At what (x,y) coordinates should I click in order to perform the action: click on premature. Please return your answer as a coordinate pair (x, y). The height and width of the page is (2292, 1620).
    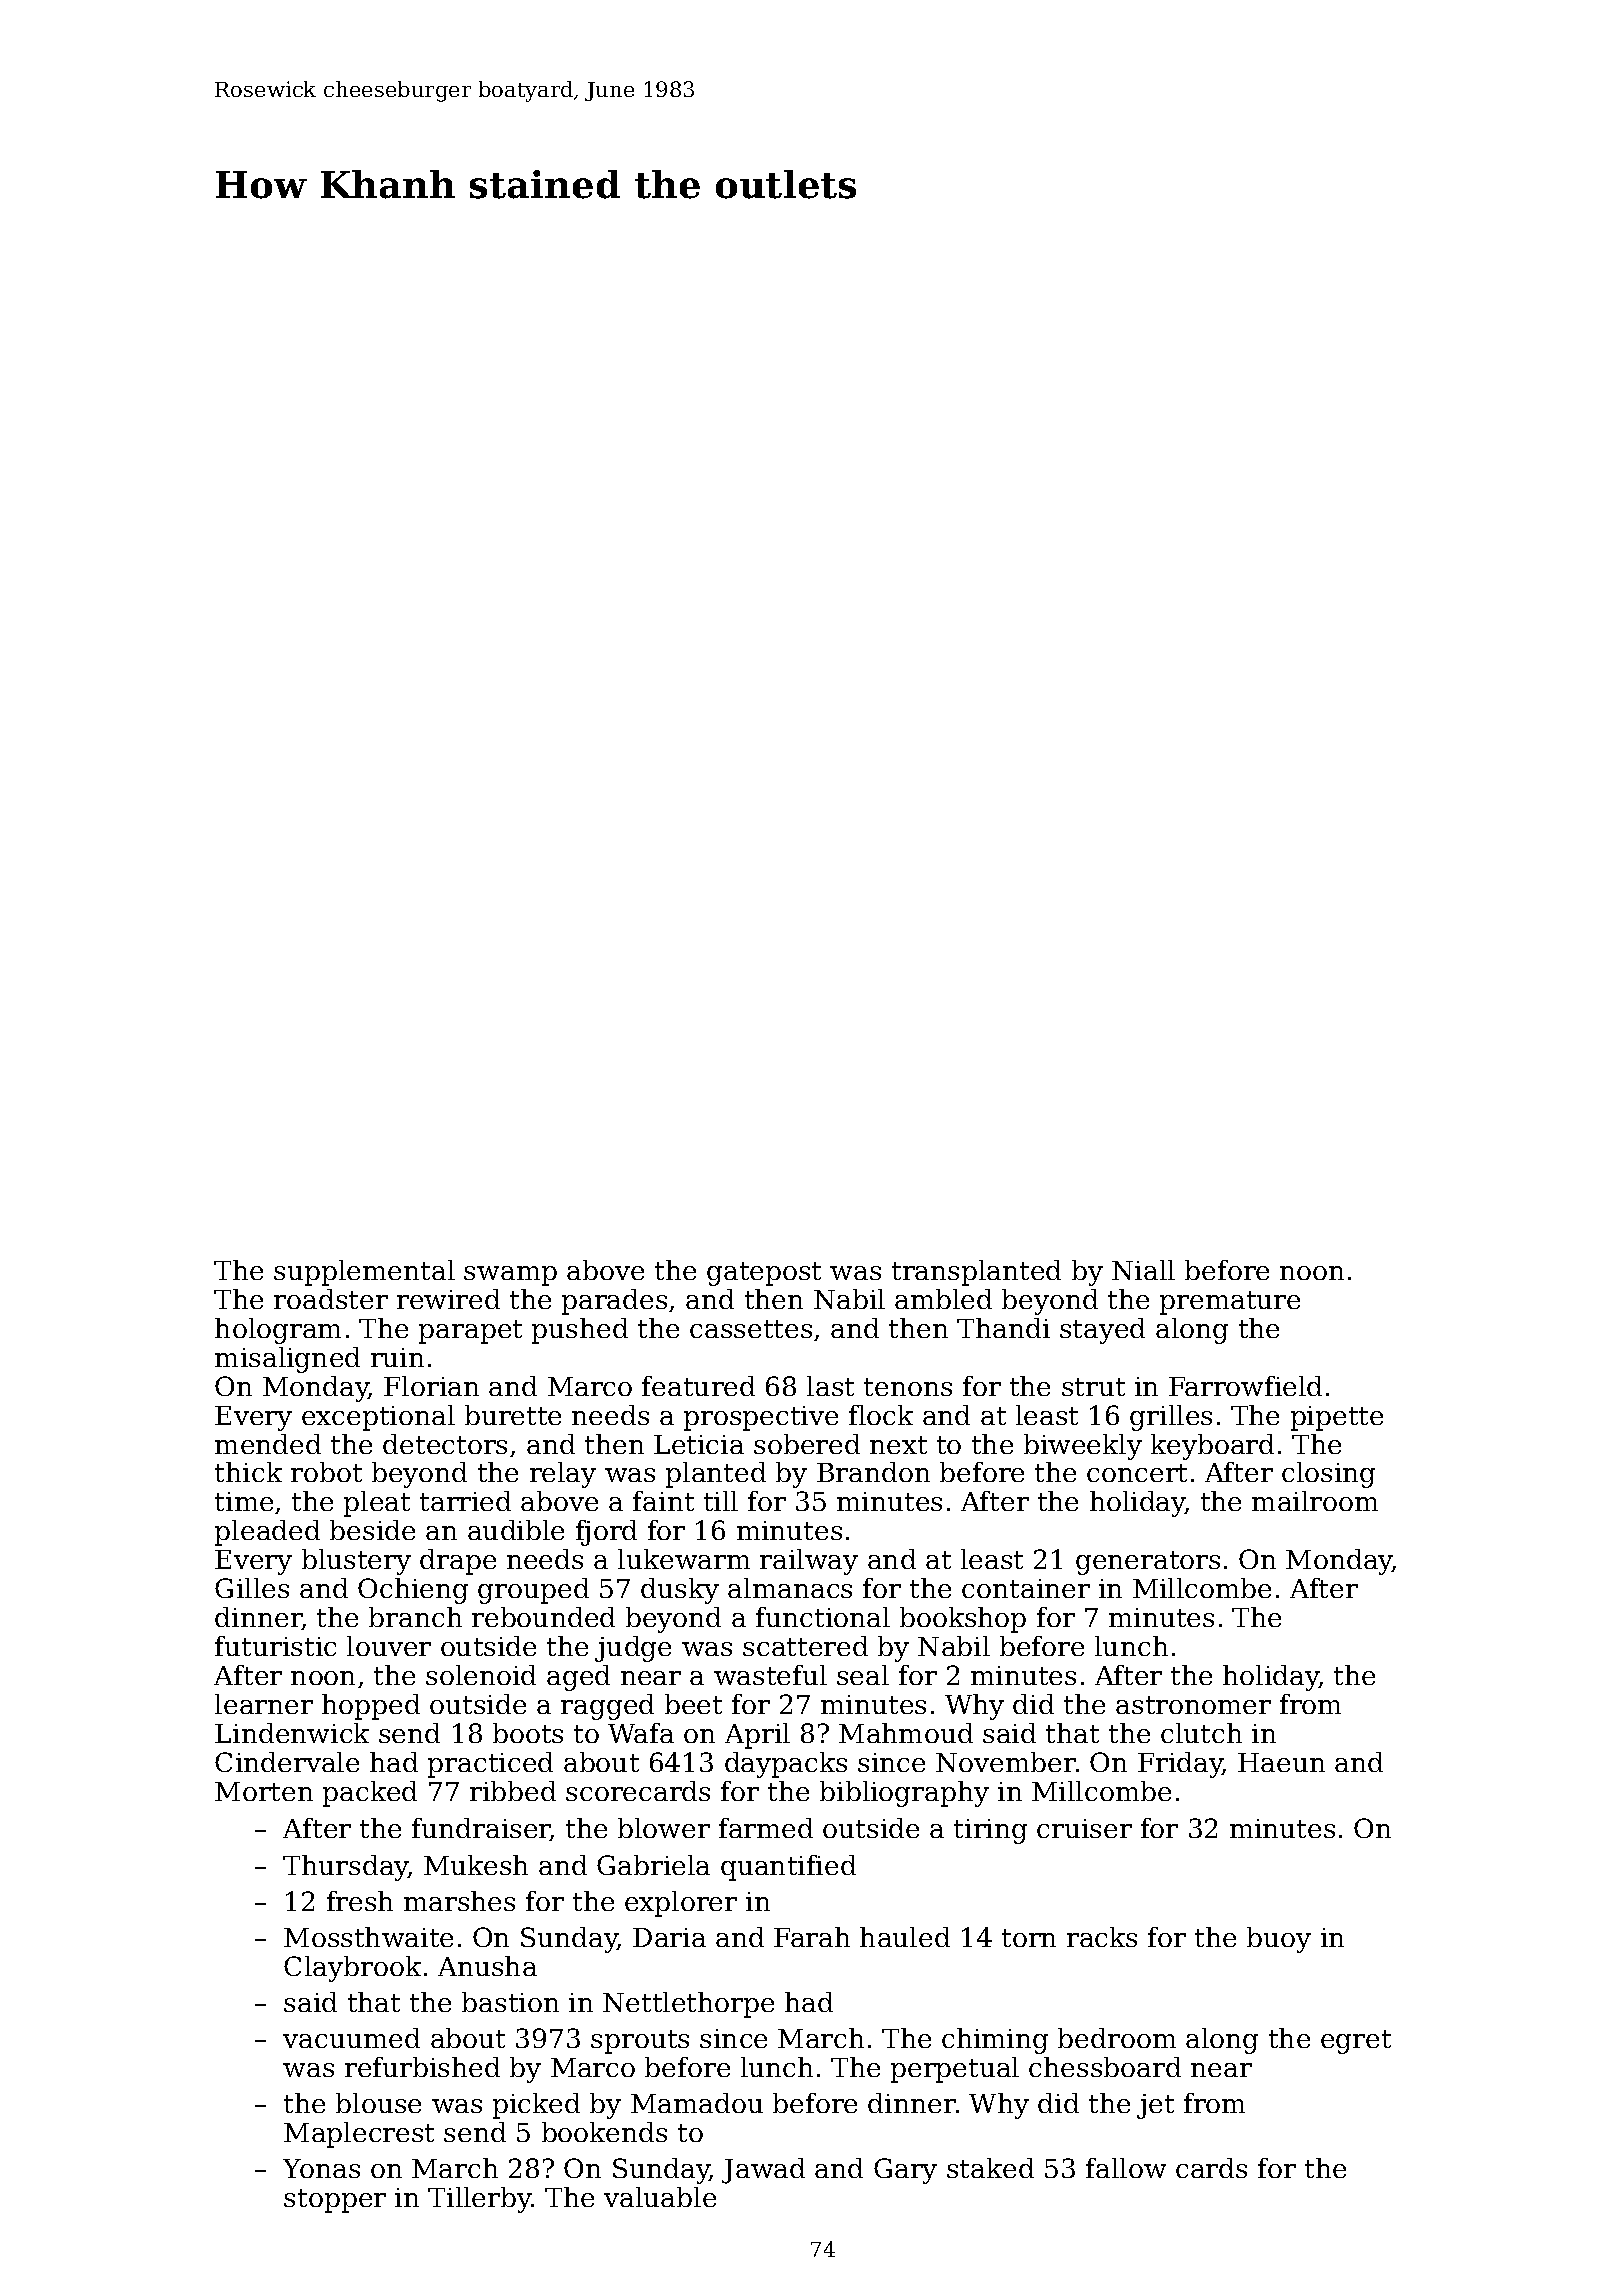
    Looking at the image, I should click on (1230, 1303).
